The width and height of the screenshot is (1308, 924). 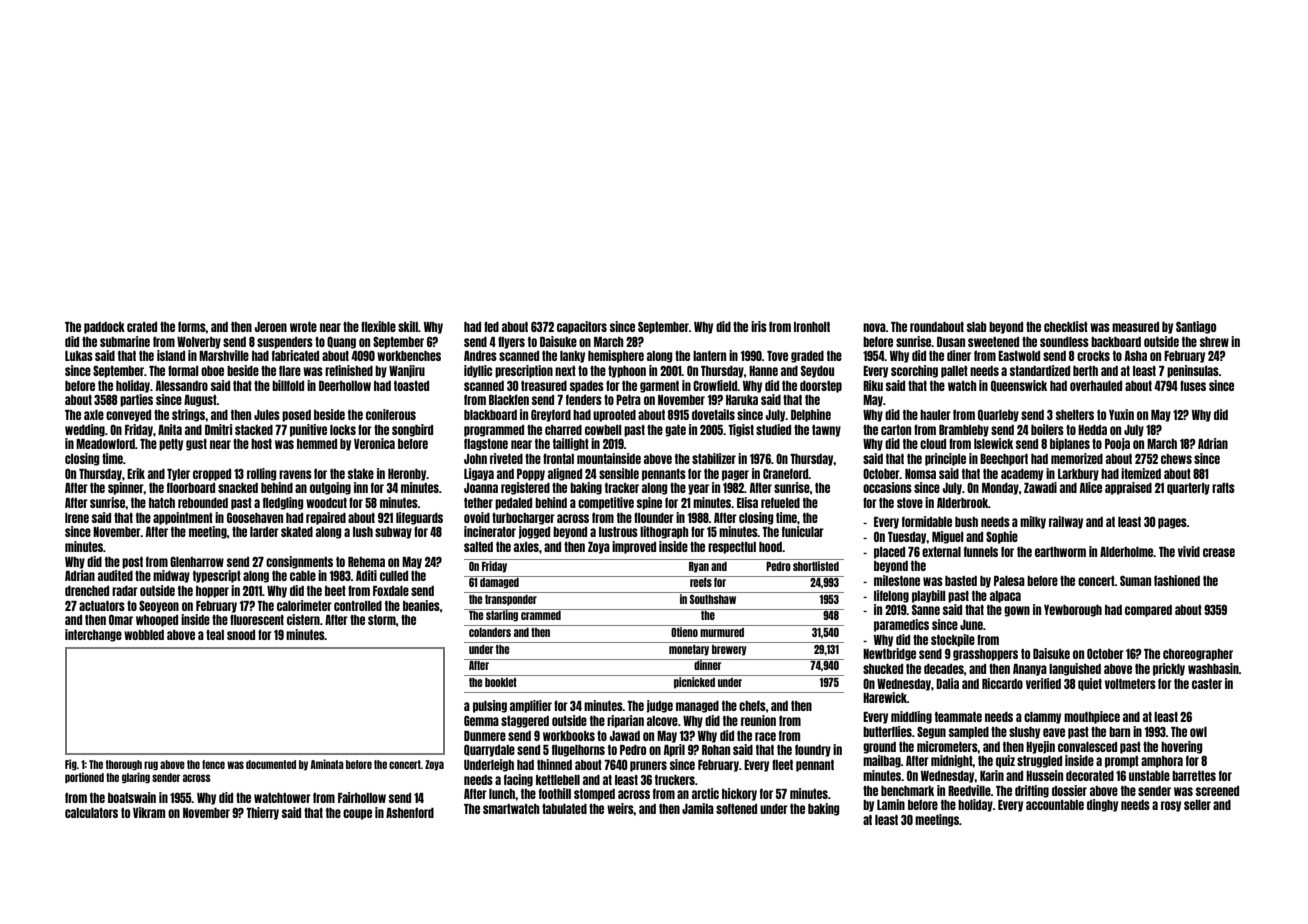 What do you see at coordinates (1171, 806) in the screenshot?
I see `rosy` at bounding box center [1171, 806].
